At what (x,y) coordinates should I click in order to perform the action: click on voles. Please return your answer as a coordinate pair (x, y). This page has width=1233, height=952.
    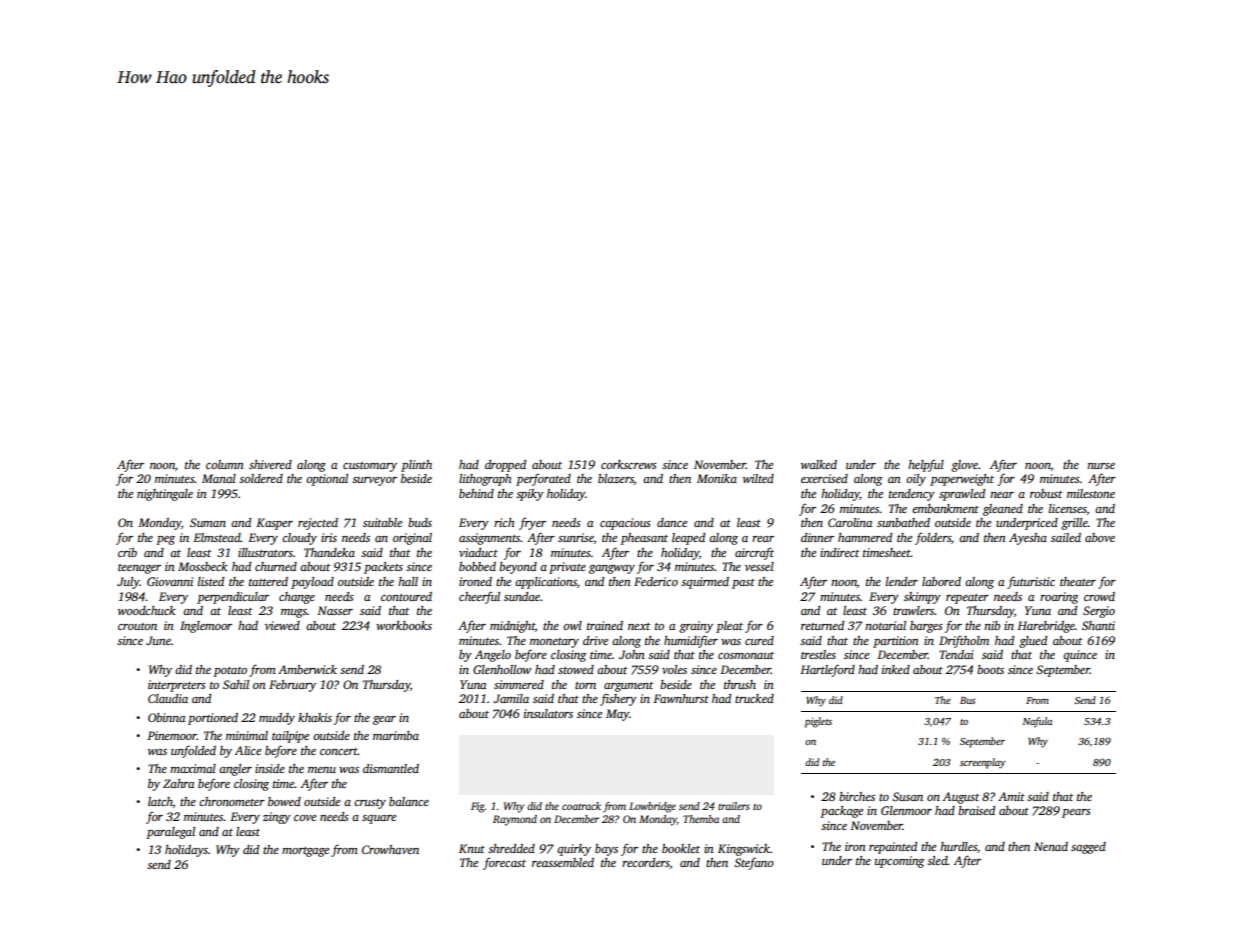
    Looking at the image, I should click on (674, 669).
